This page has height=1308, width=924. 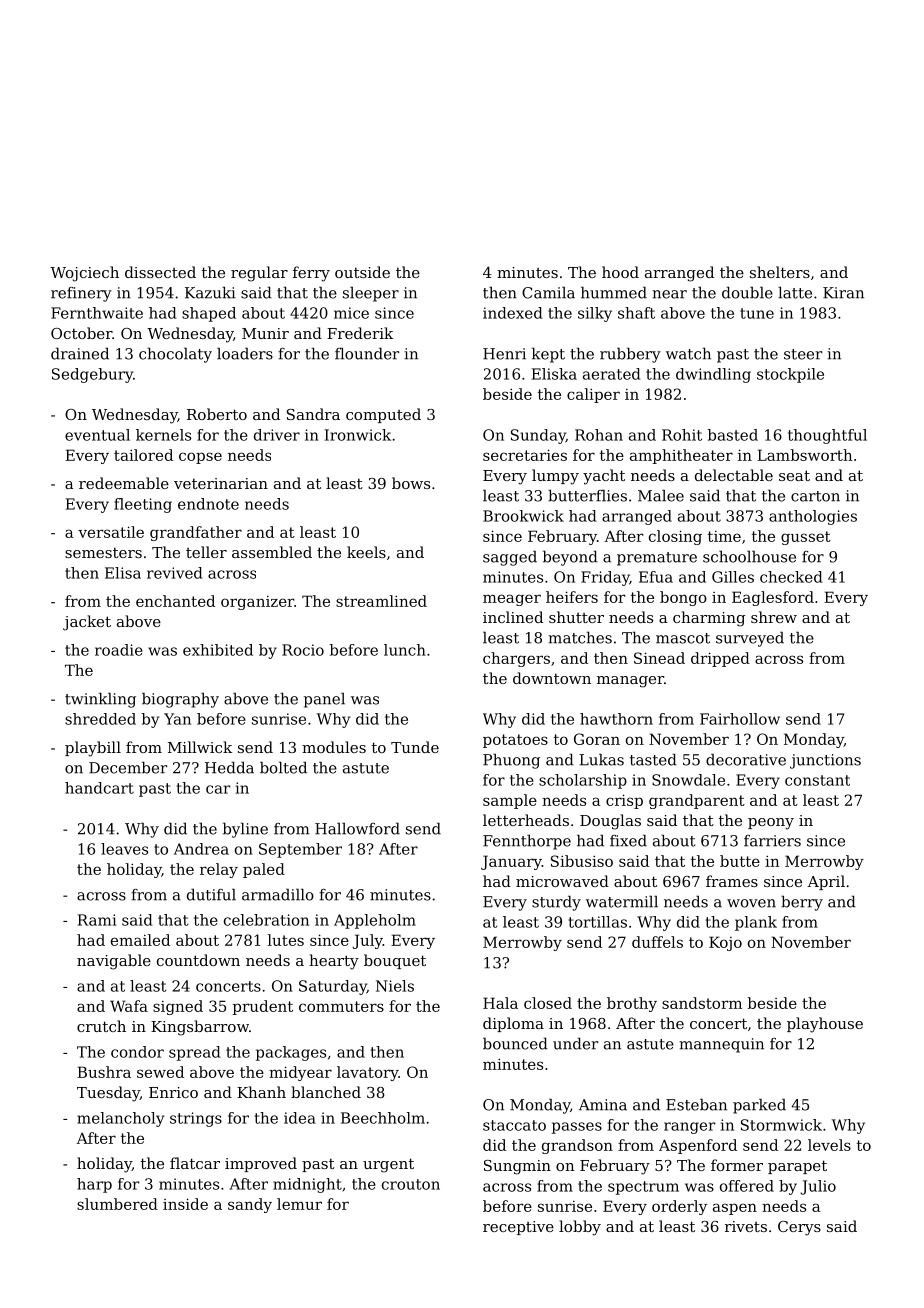 What do you see at coordinates (196, 533) in the page?
I see `grandfather` at bounding box center [196, 533].
